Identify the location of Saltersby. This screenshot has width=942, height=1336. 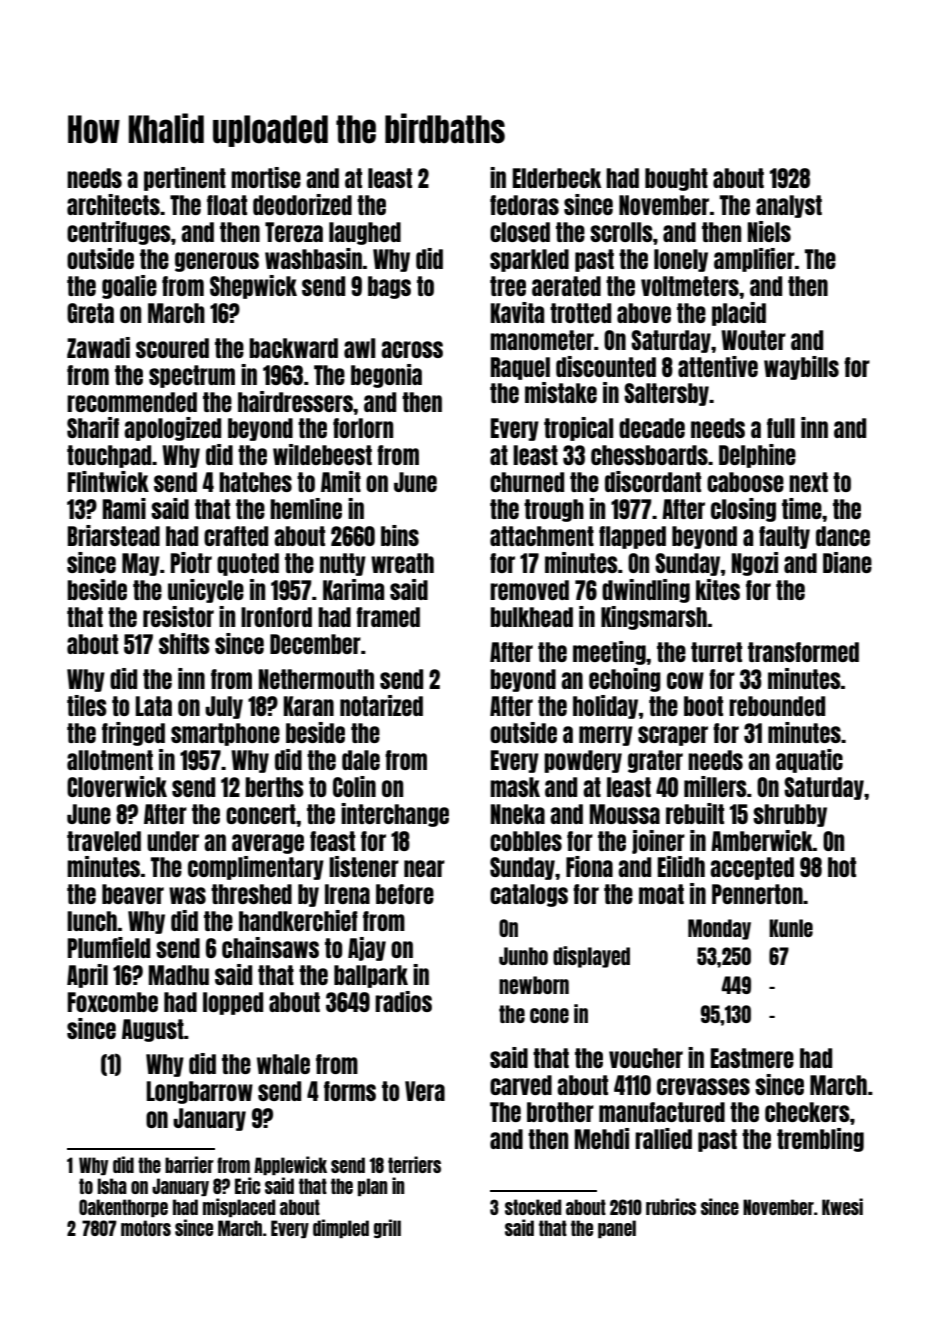
(666, 394).
